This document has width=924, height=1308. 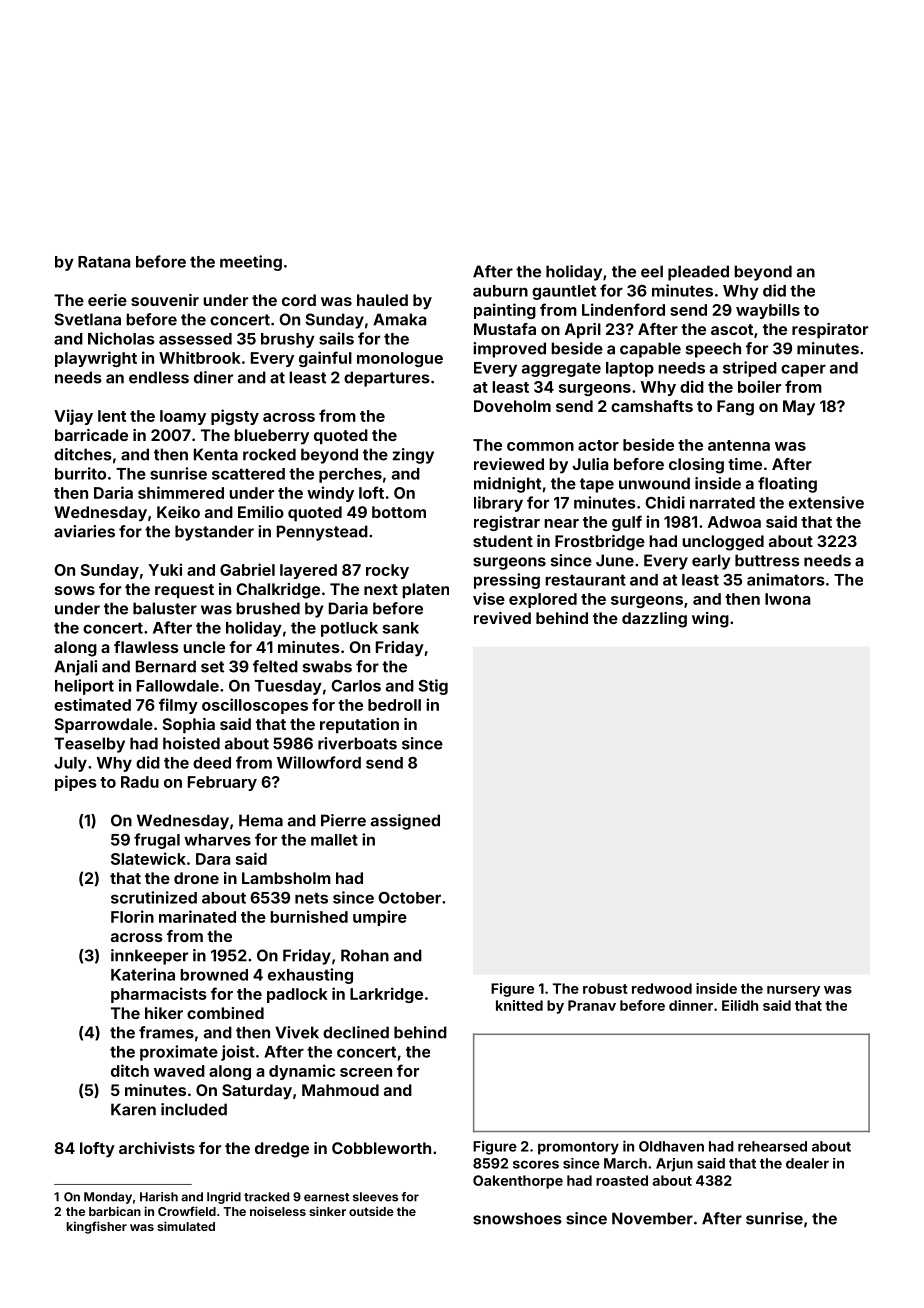 I want to click on pleaded, so click(x=698, y=273).
